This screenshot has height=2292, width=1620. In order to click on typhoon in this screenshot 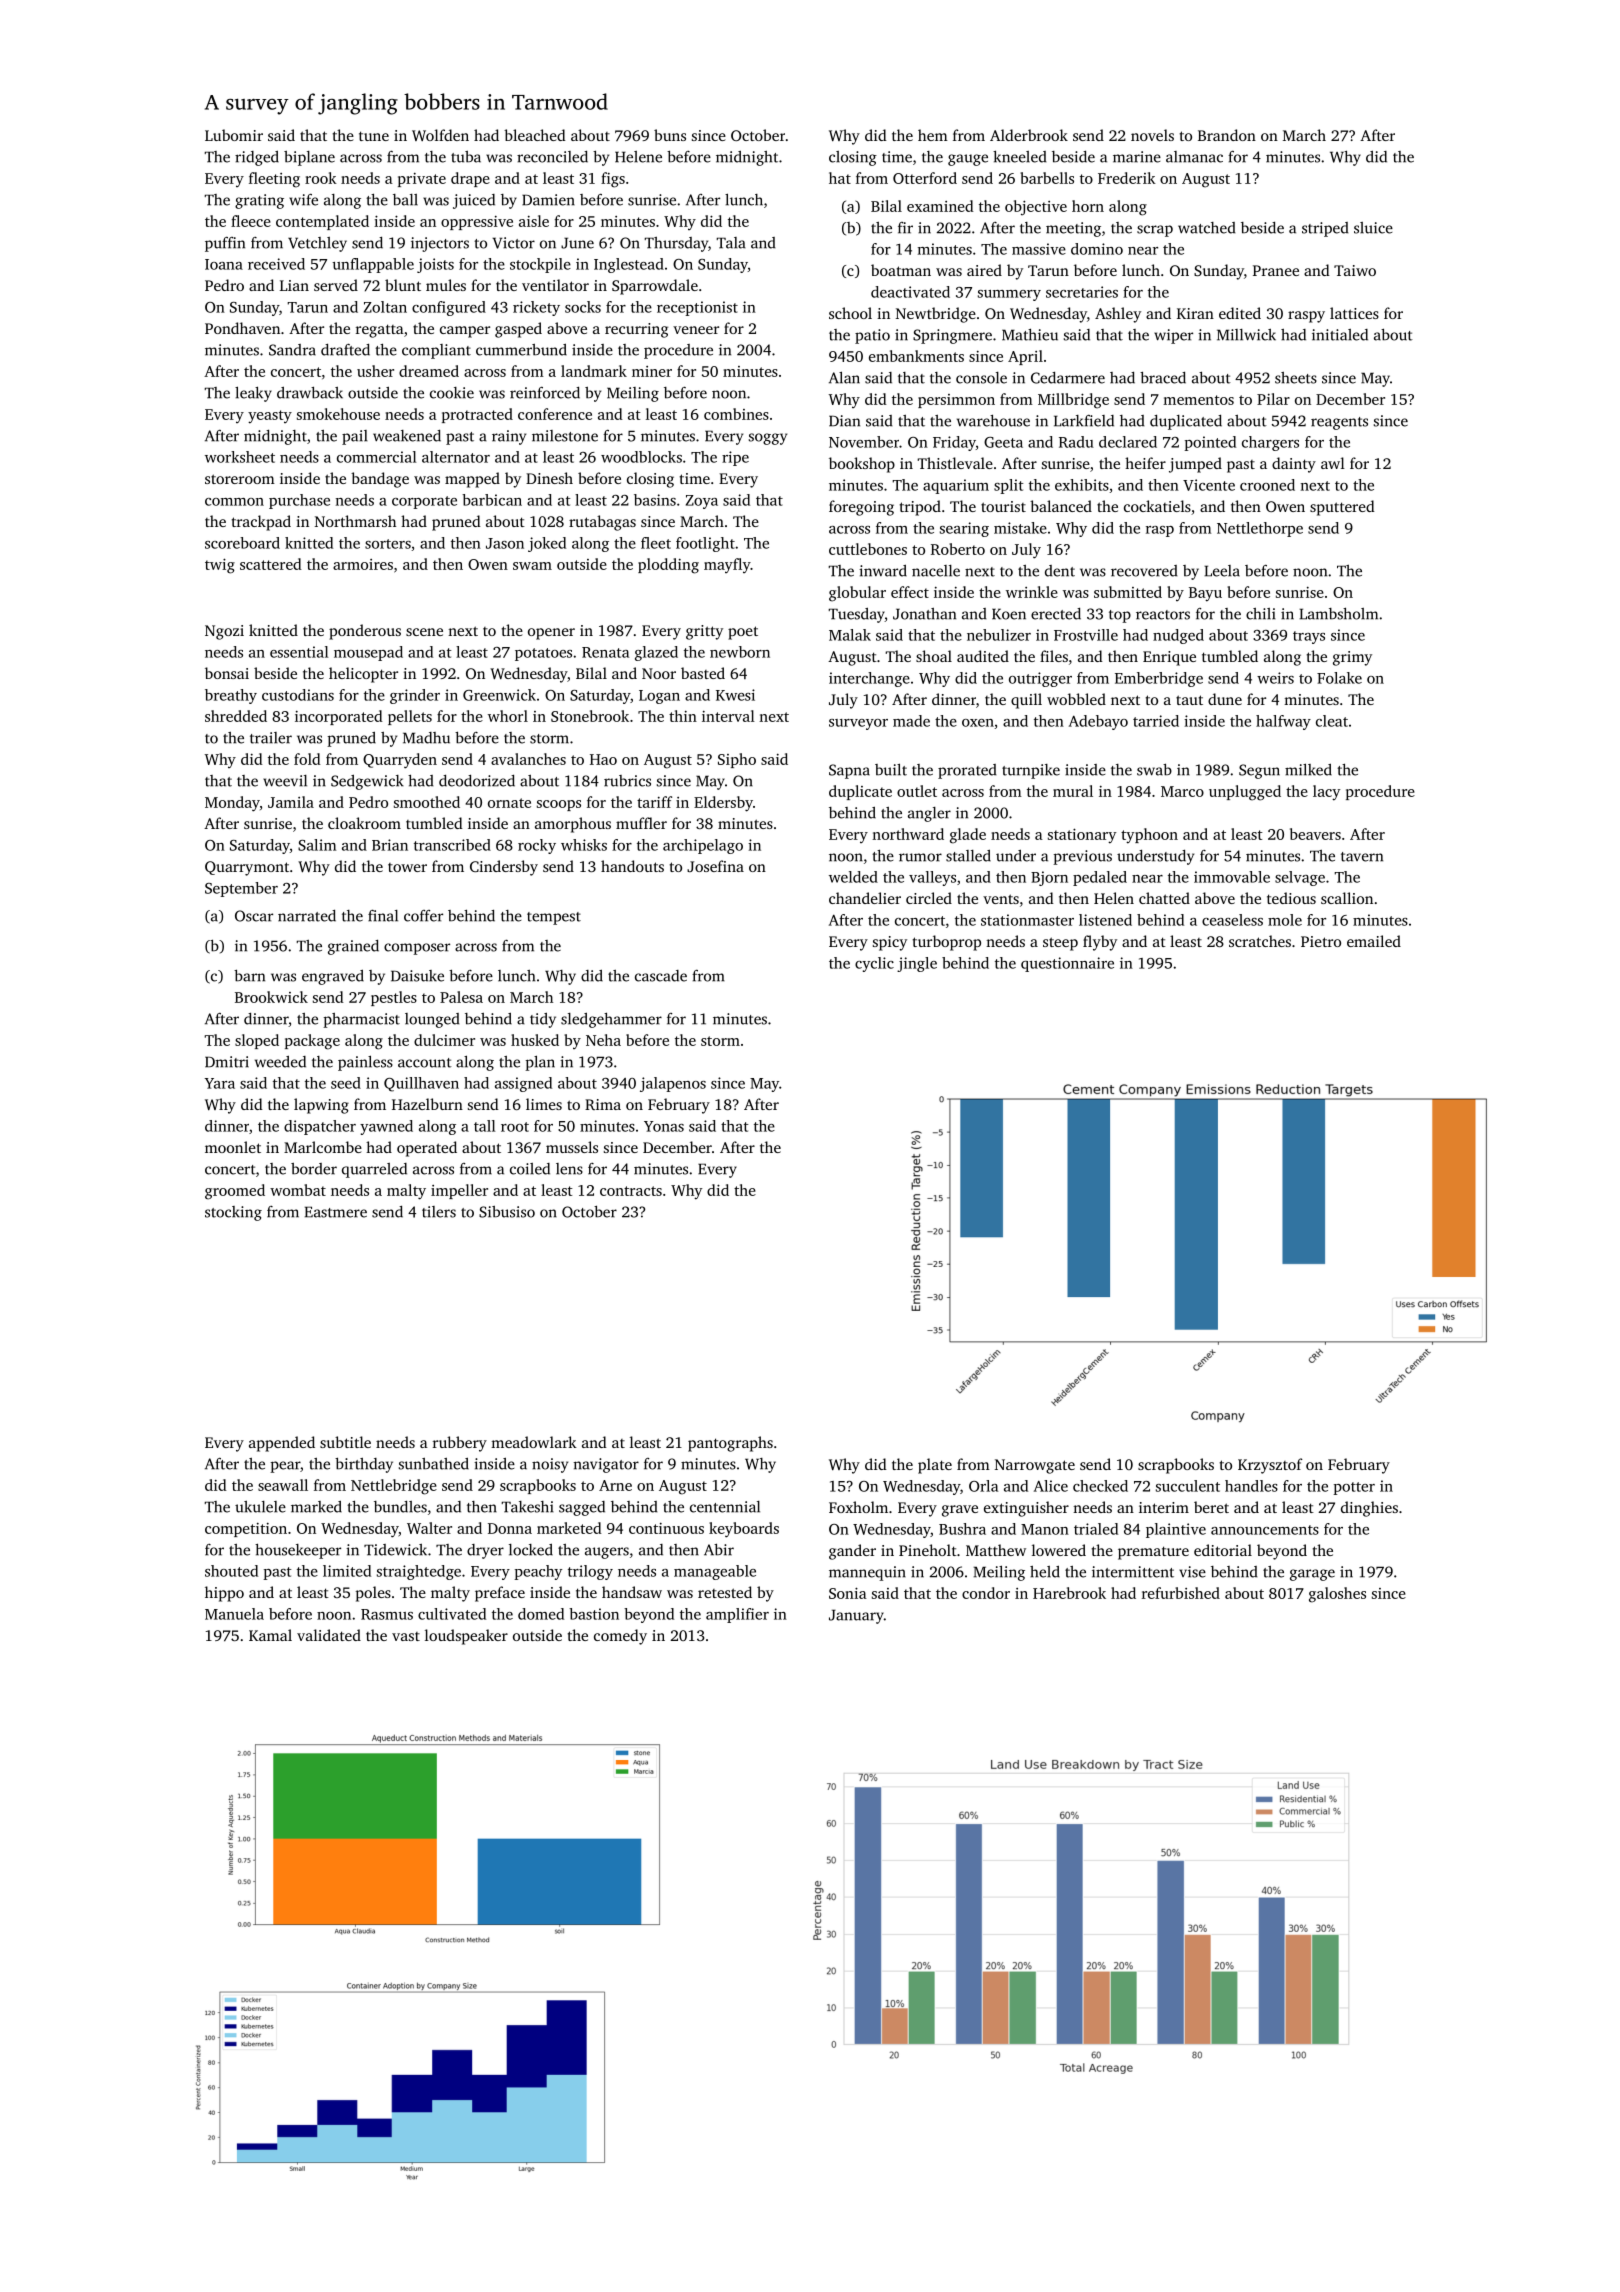, I will do `click(1149, 836)`.
